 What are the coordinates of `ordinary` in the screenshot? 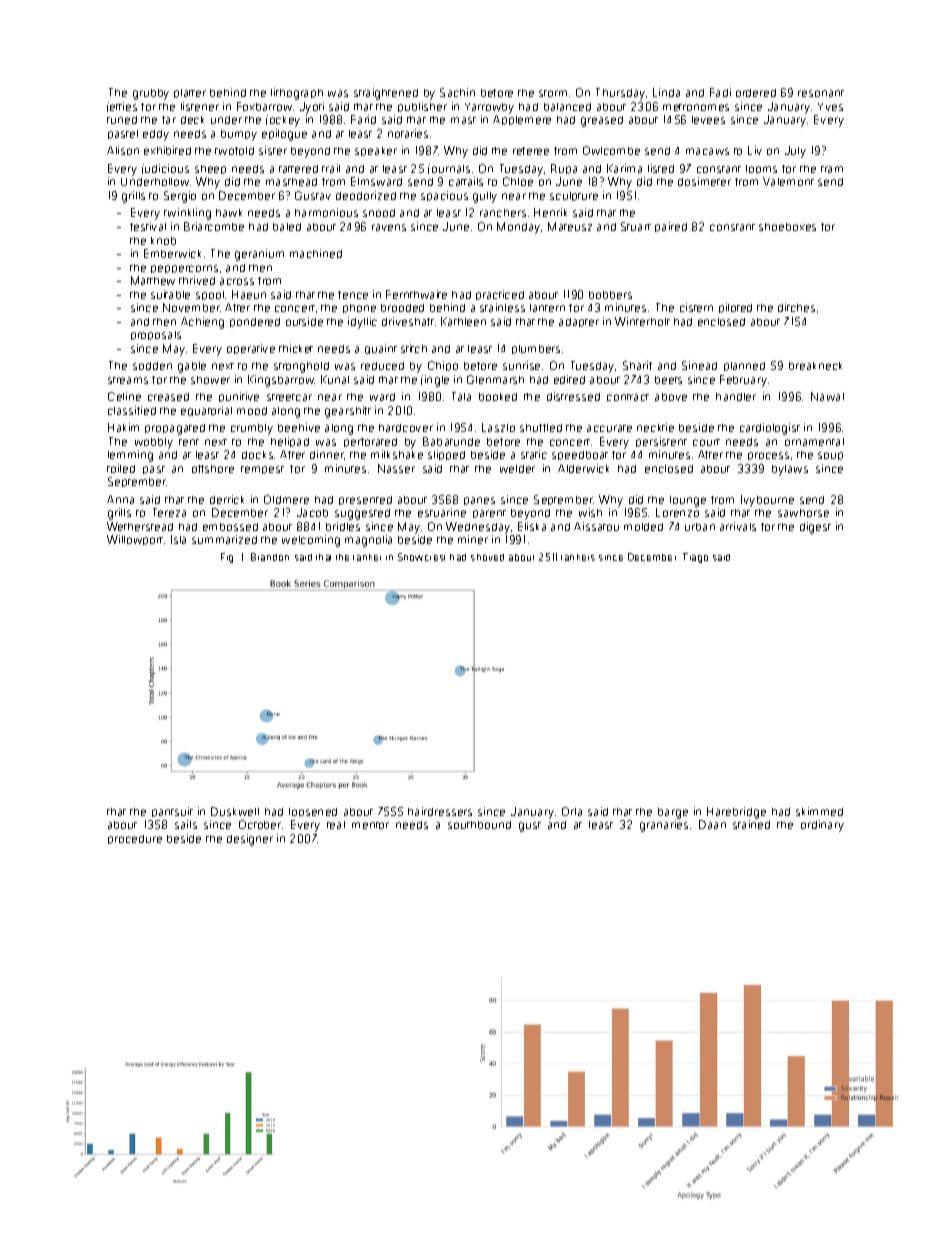 It's located at (822, 826).
